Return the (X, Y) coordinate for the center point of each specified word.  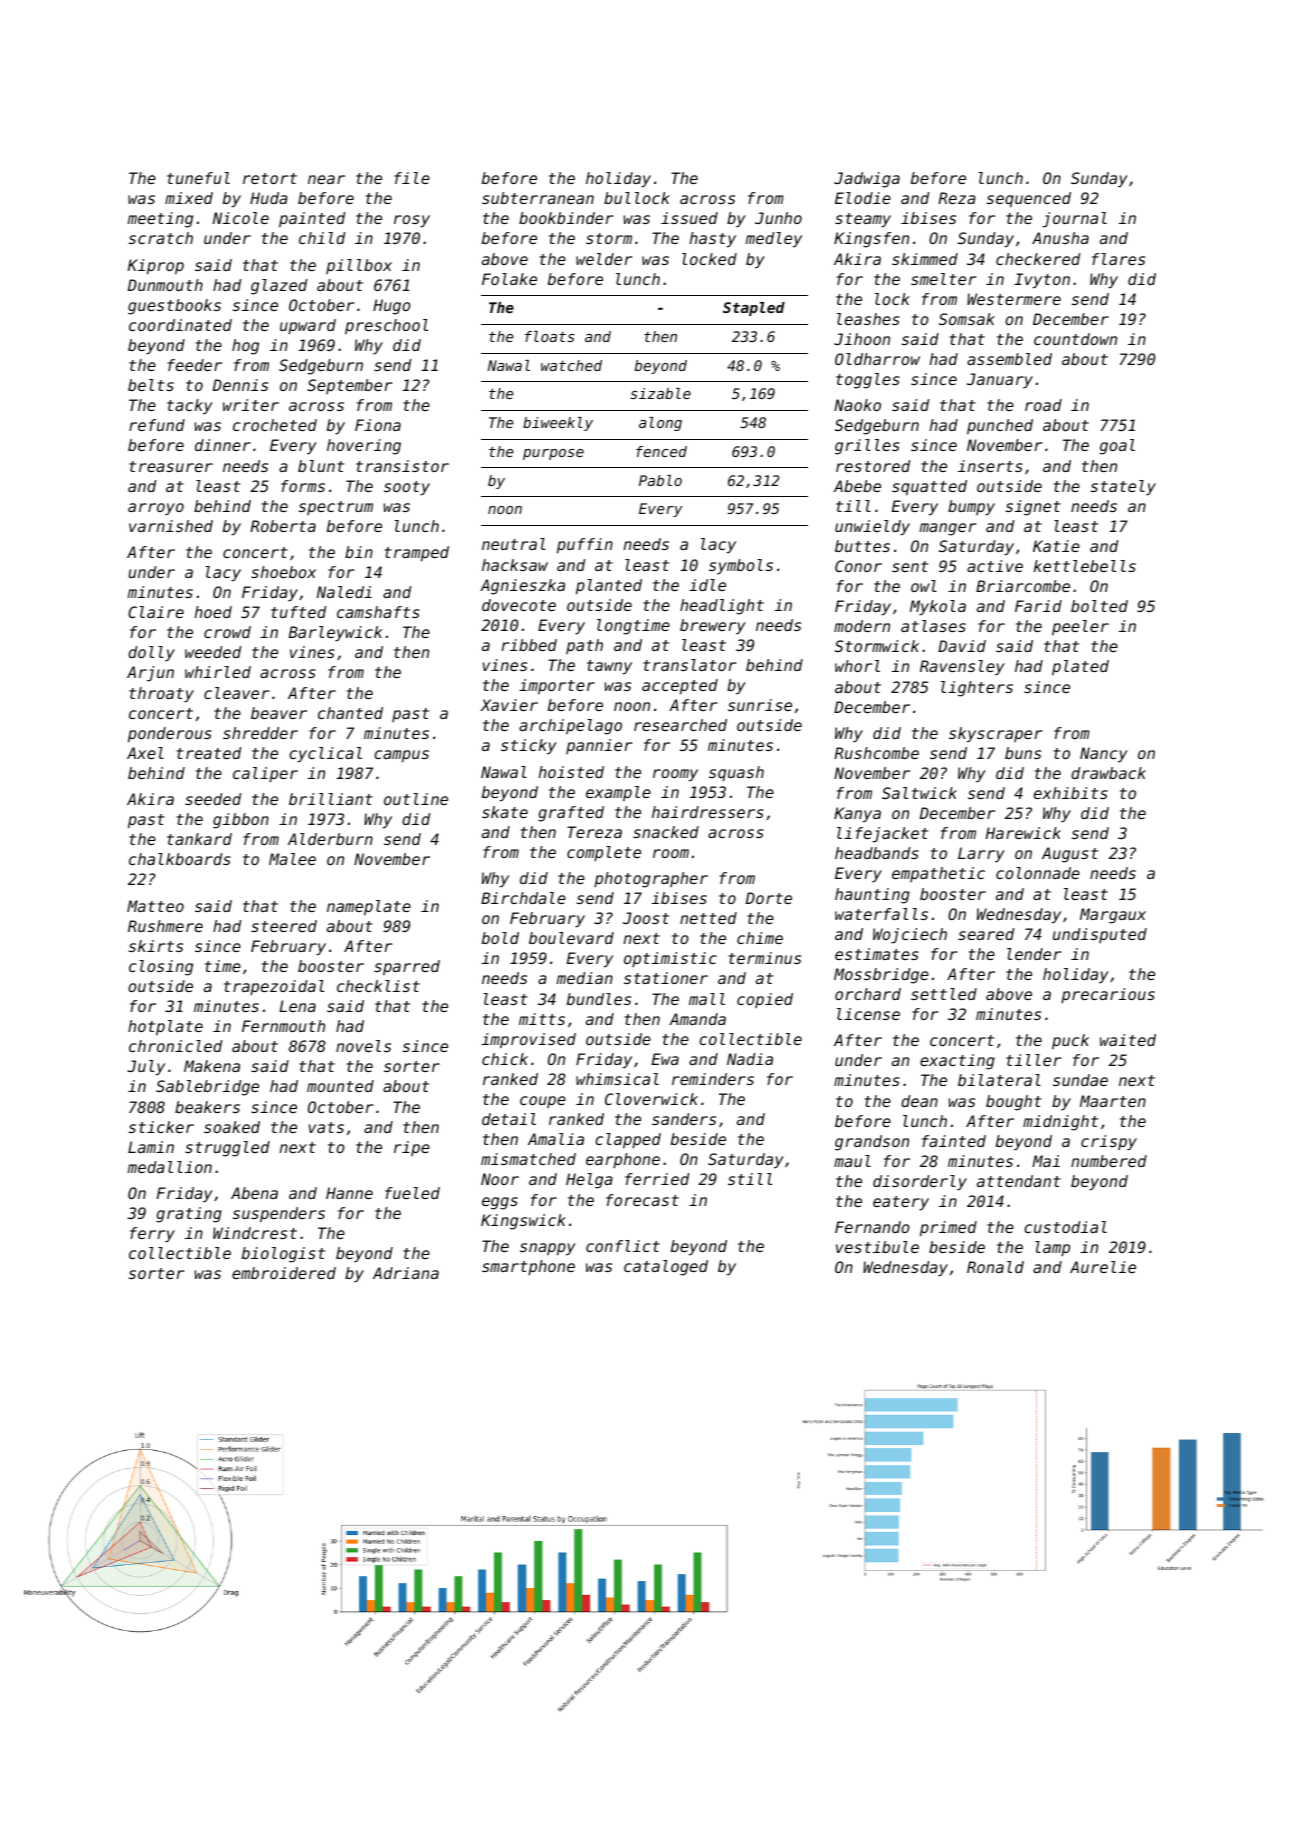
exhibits (1071, 793)
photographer (651, 880)
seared (986, 934)
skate (505, 812)
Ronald (995, 1267)
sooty (407, 488)
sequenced (1029, 200)
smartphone (528, 1267)
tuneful (198, 178)
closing (161, 968)
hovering (364, 447)
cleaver (236, 693)
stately (1123, 487)
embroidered (284, 1273)
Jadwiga (867, 180)
